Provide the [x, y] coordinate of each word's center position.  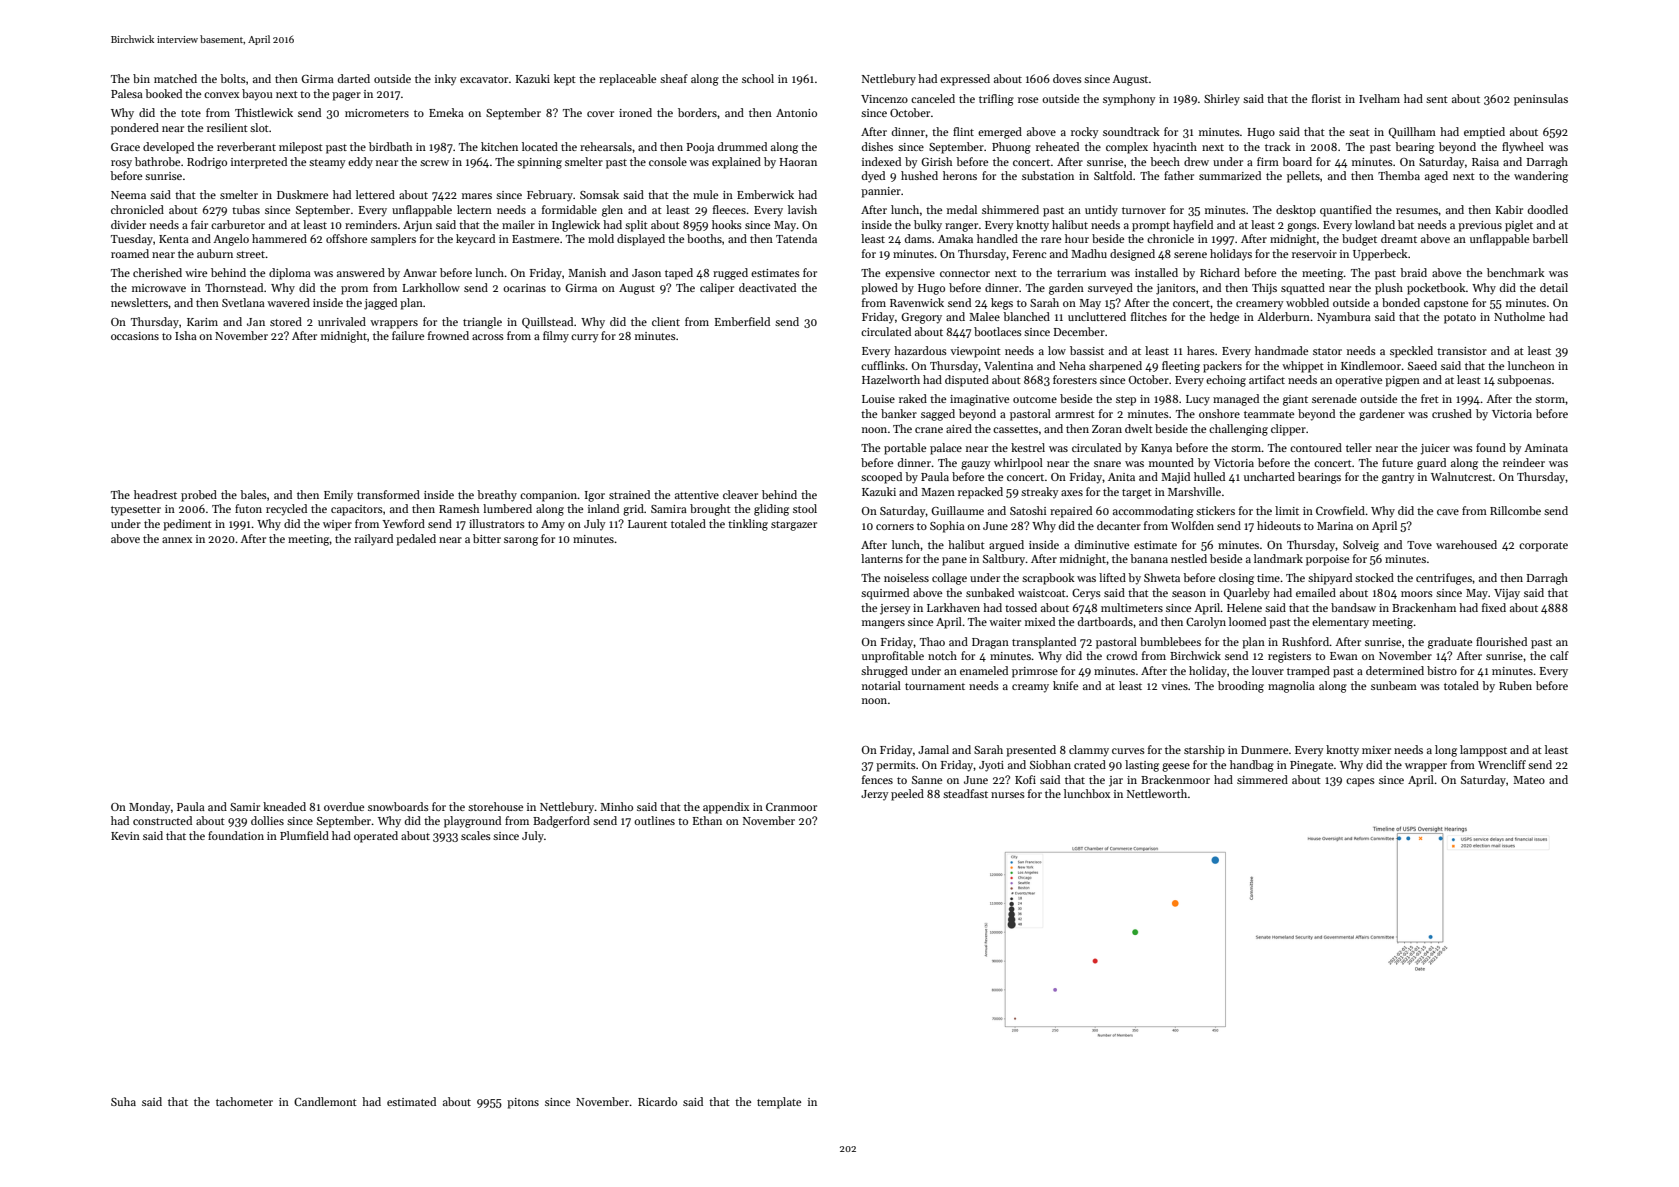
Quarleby [1247, 594]
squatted [1303, 289]
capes [1360, 782]
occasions [135, 336]
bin [141, 78]
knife [1065, 685]
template [779, 1103]
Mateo [1529, 780]
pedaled [416, 540]
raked [913, 398]
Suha [123, 1101]
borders [697, 112]
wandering [1541, 177]
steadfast [965, 793]
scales [476, 835]
